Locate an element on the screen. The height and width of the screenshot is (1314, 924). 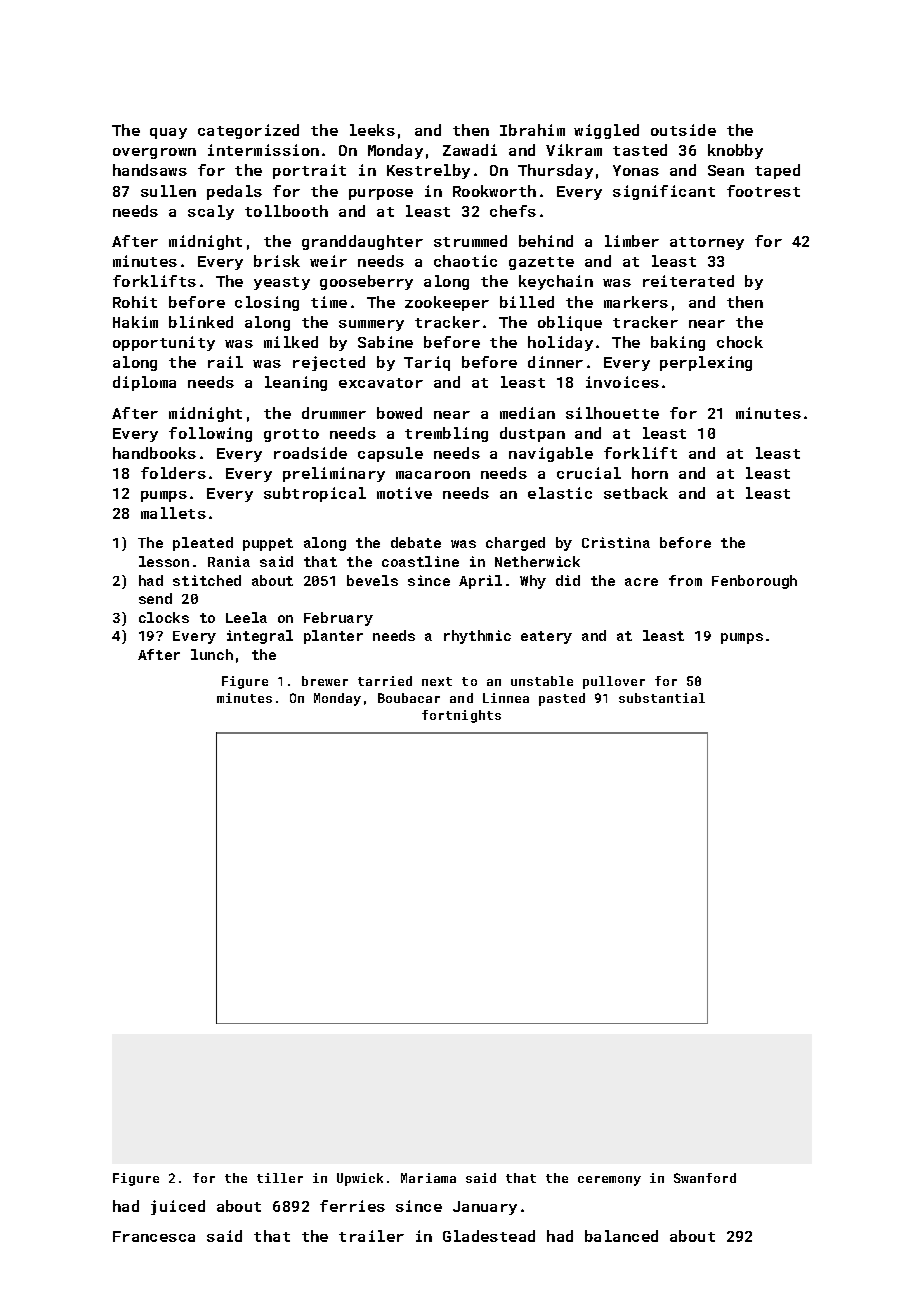
tollbooth is located at coordinates (286, 211).
